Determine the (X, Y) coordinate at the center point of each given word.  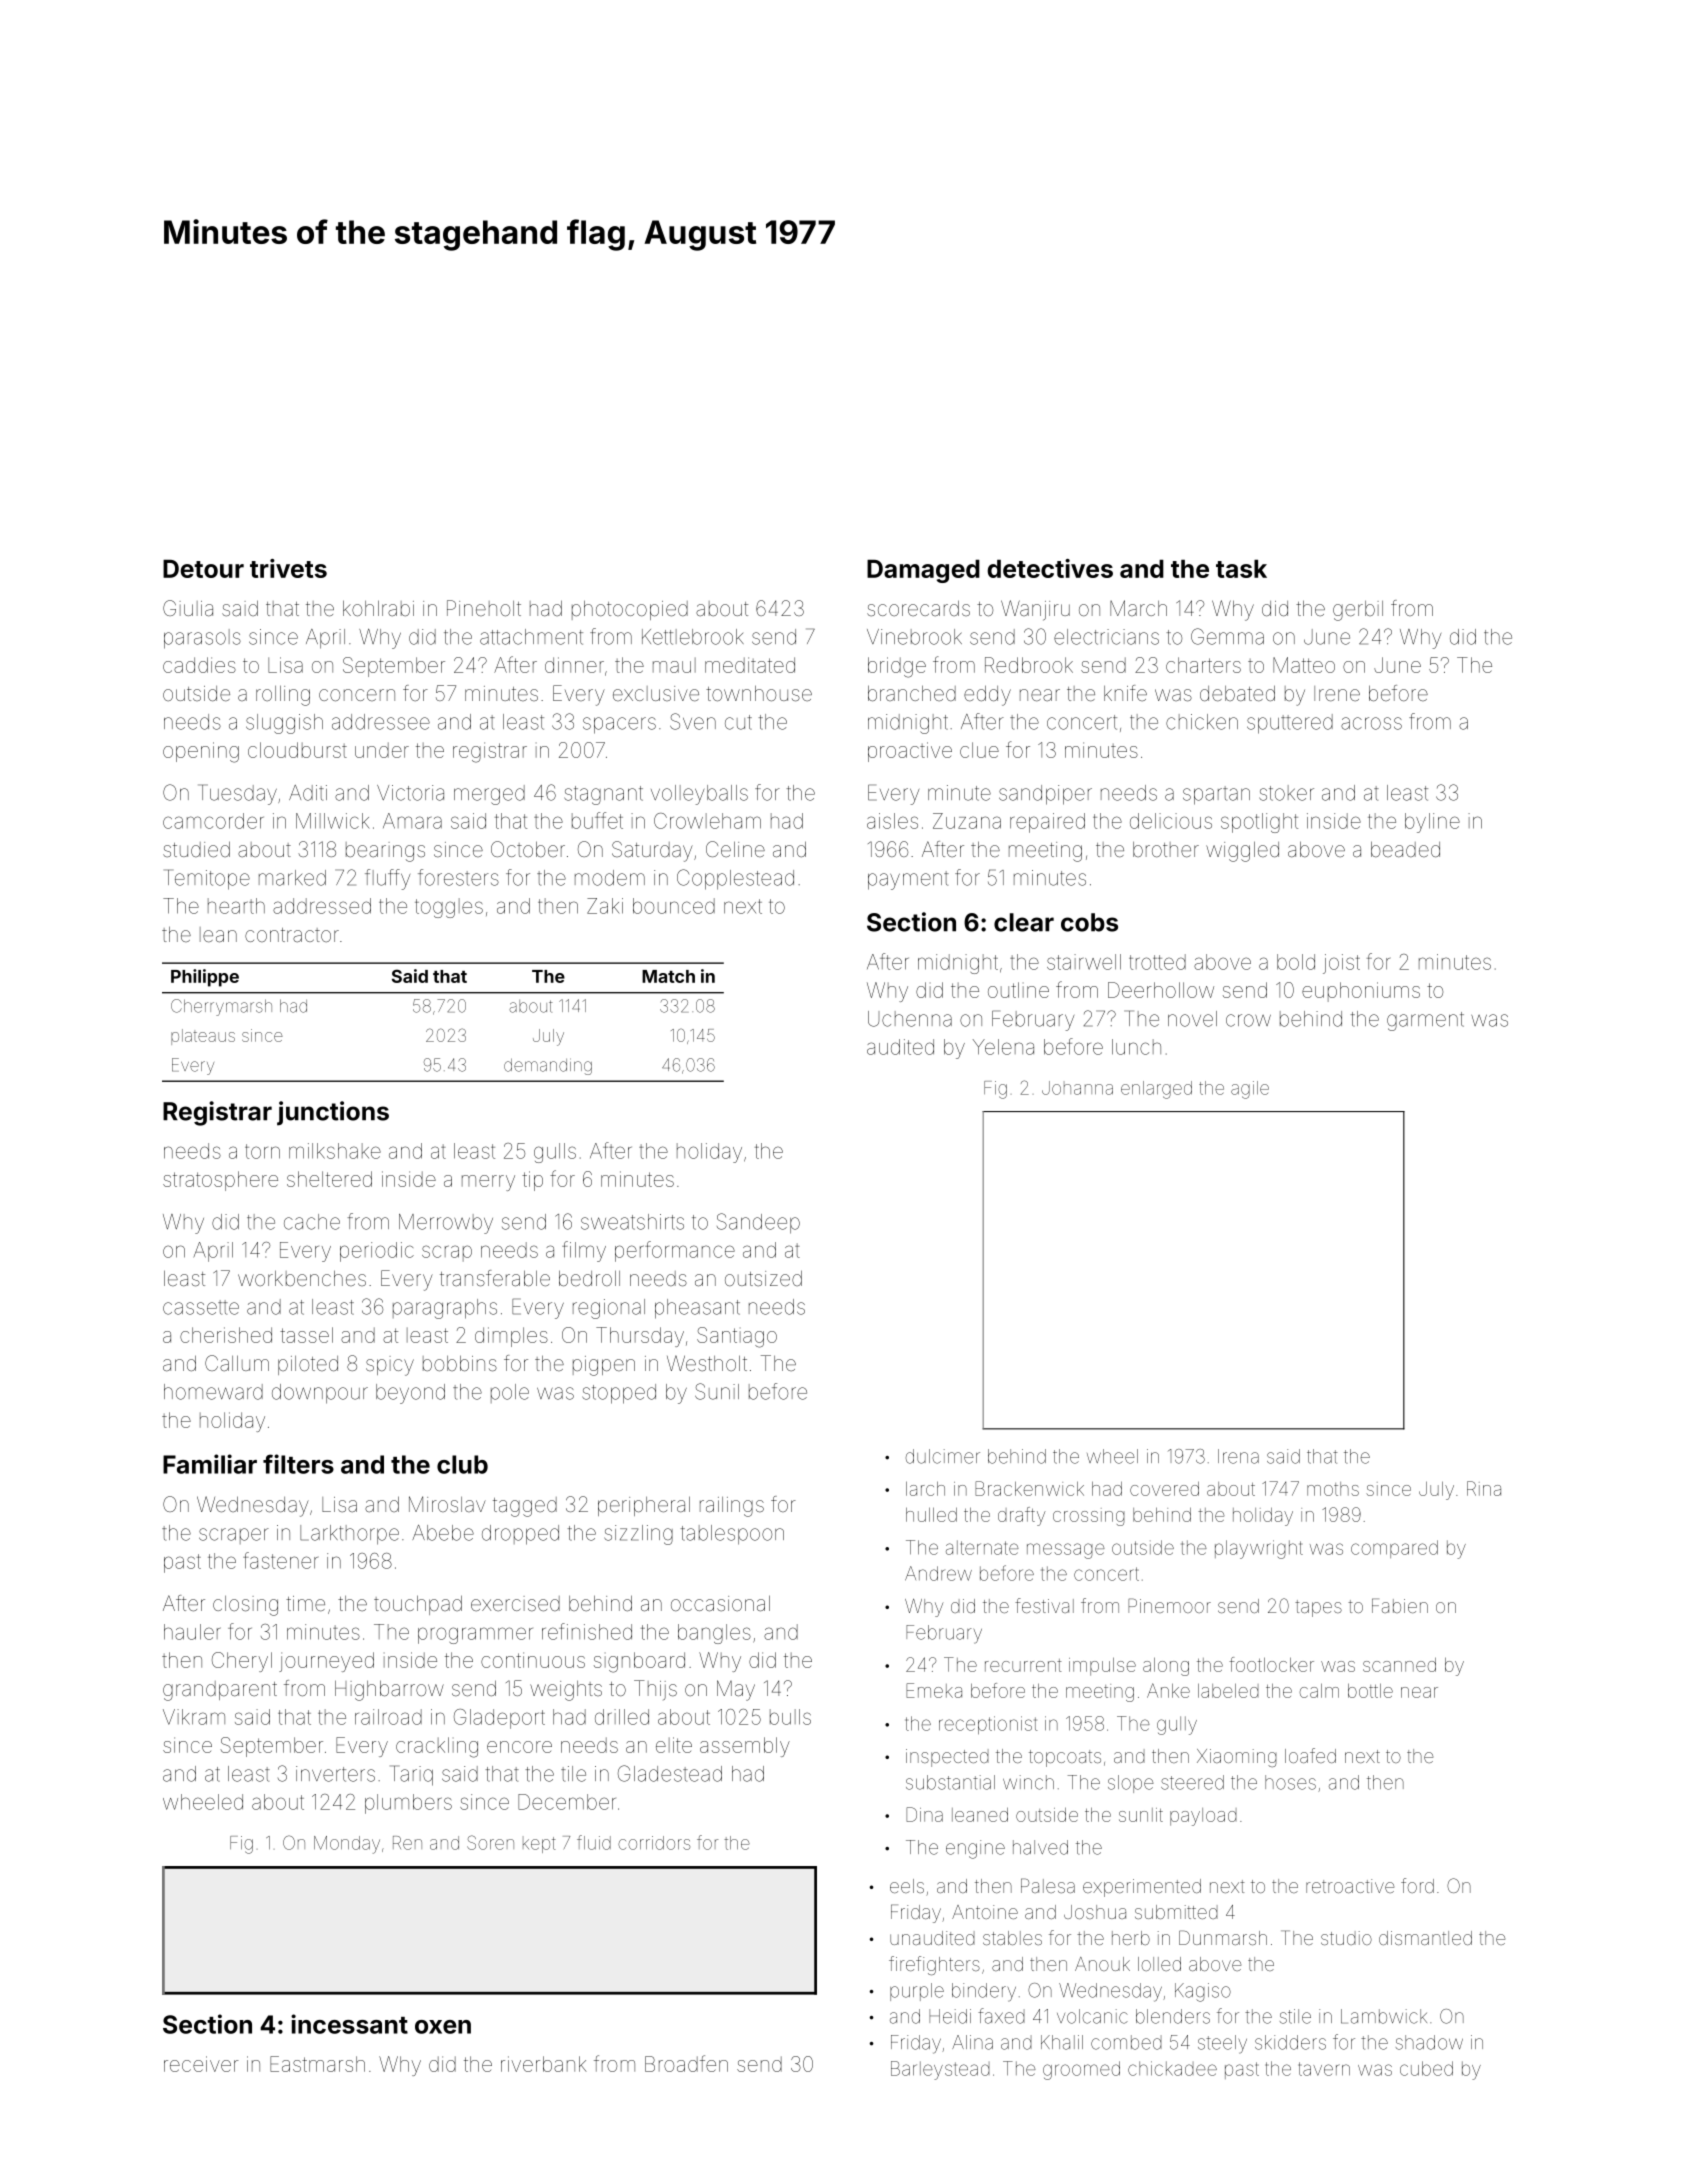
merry (488, 1183)
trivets (288, 568)
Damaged (923, 571)
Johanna (1077, 1088)
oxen (443, 2027)
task (1241, 569)
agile (1250, 1090)
